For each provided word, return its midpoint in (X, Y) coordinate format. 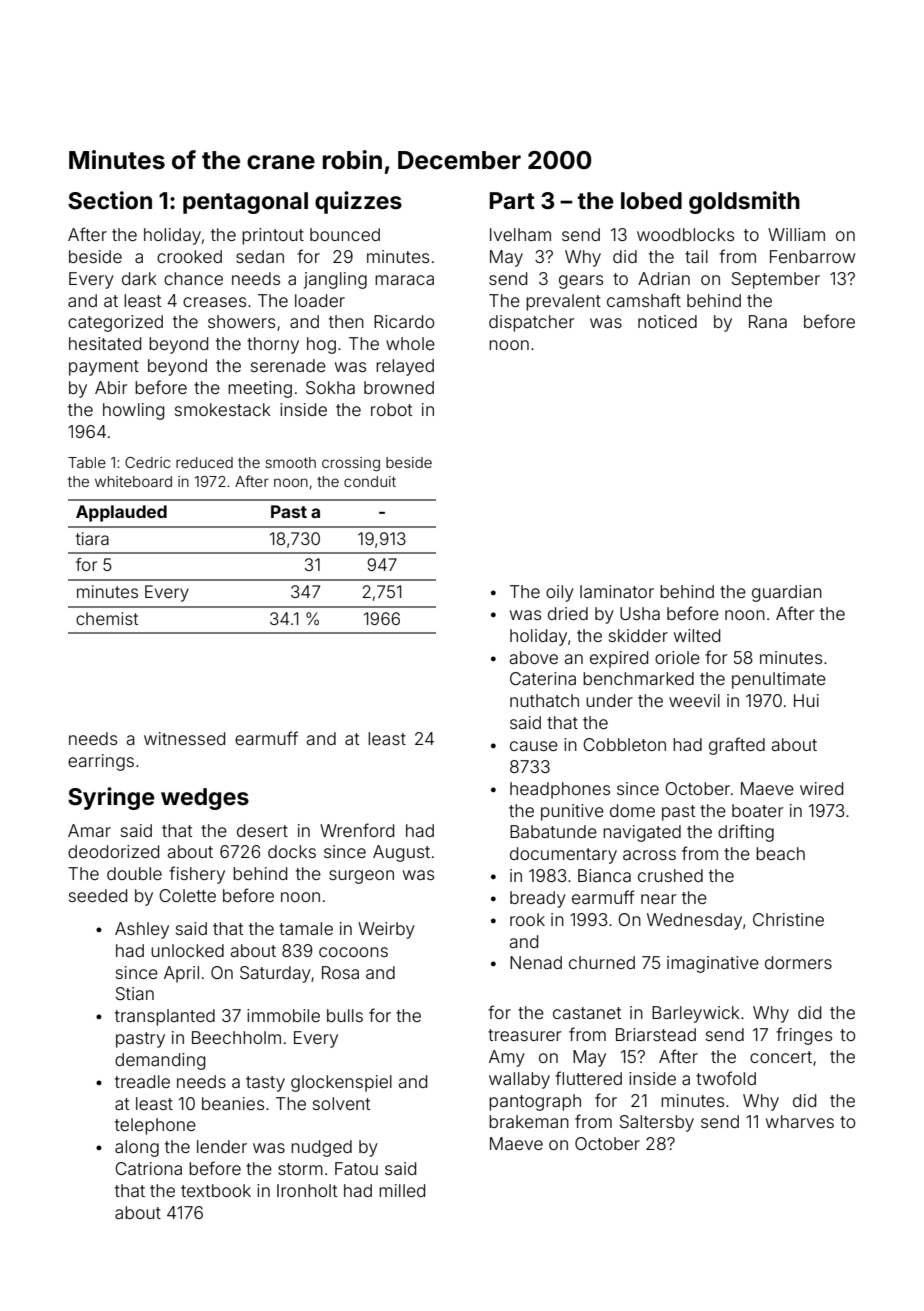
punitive (572, 812)
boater (757, 810)
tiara (92, 538)
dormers (798, 962)
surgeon (361, 877)
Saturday (275, 974)
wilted (697, 635)
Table (87, 462)
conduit (370, 481)
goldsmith (744, 202)
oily (560, 593)
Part (512, 200)
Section (110, 200)
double (134, 873)
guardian (787, 593)
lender (222, 1146)
